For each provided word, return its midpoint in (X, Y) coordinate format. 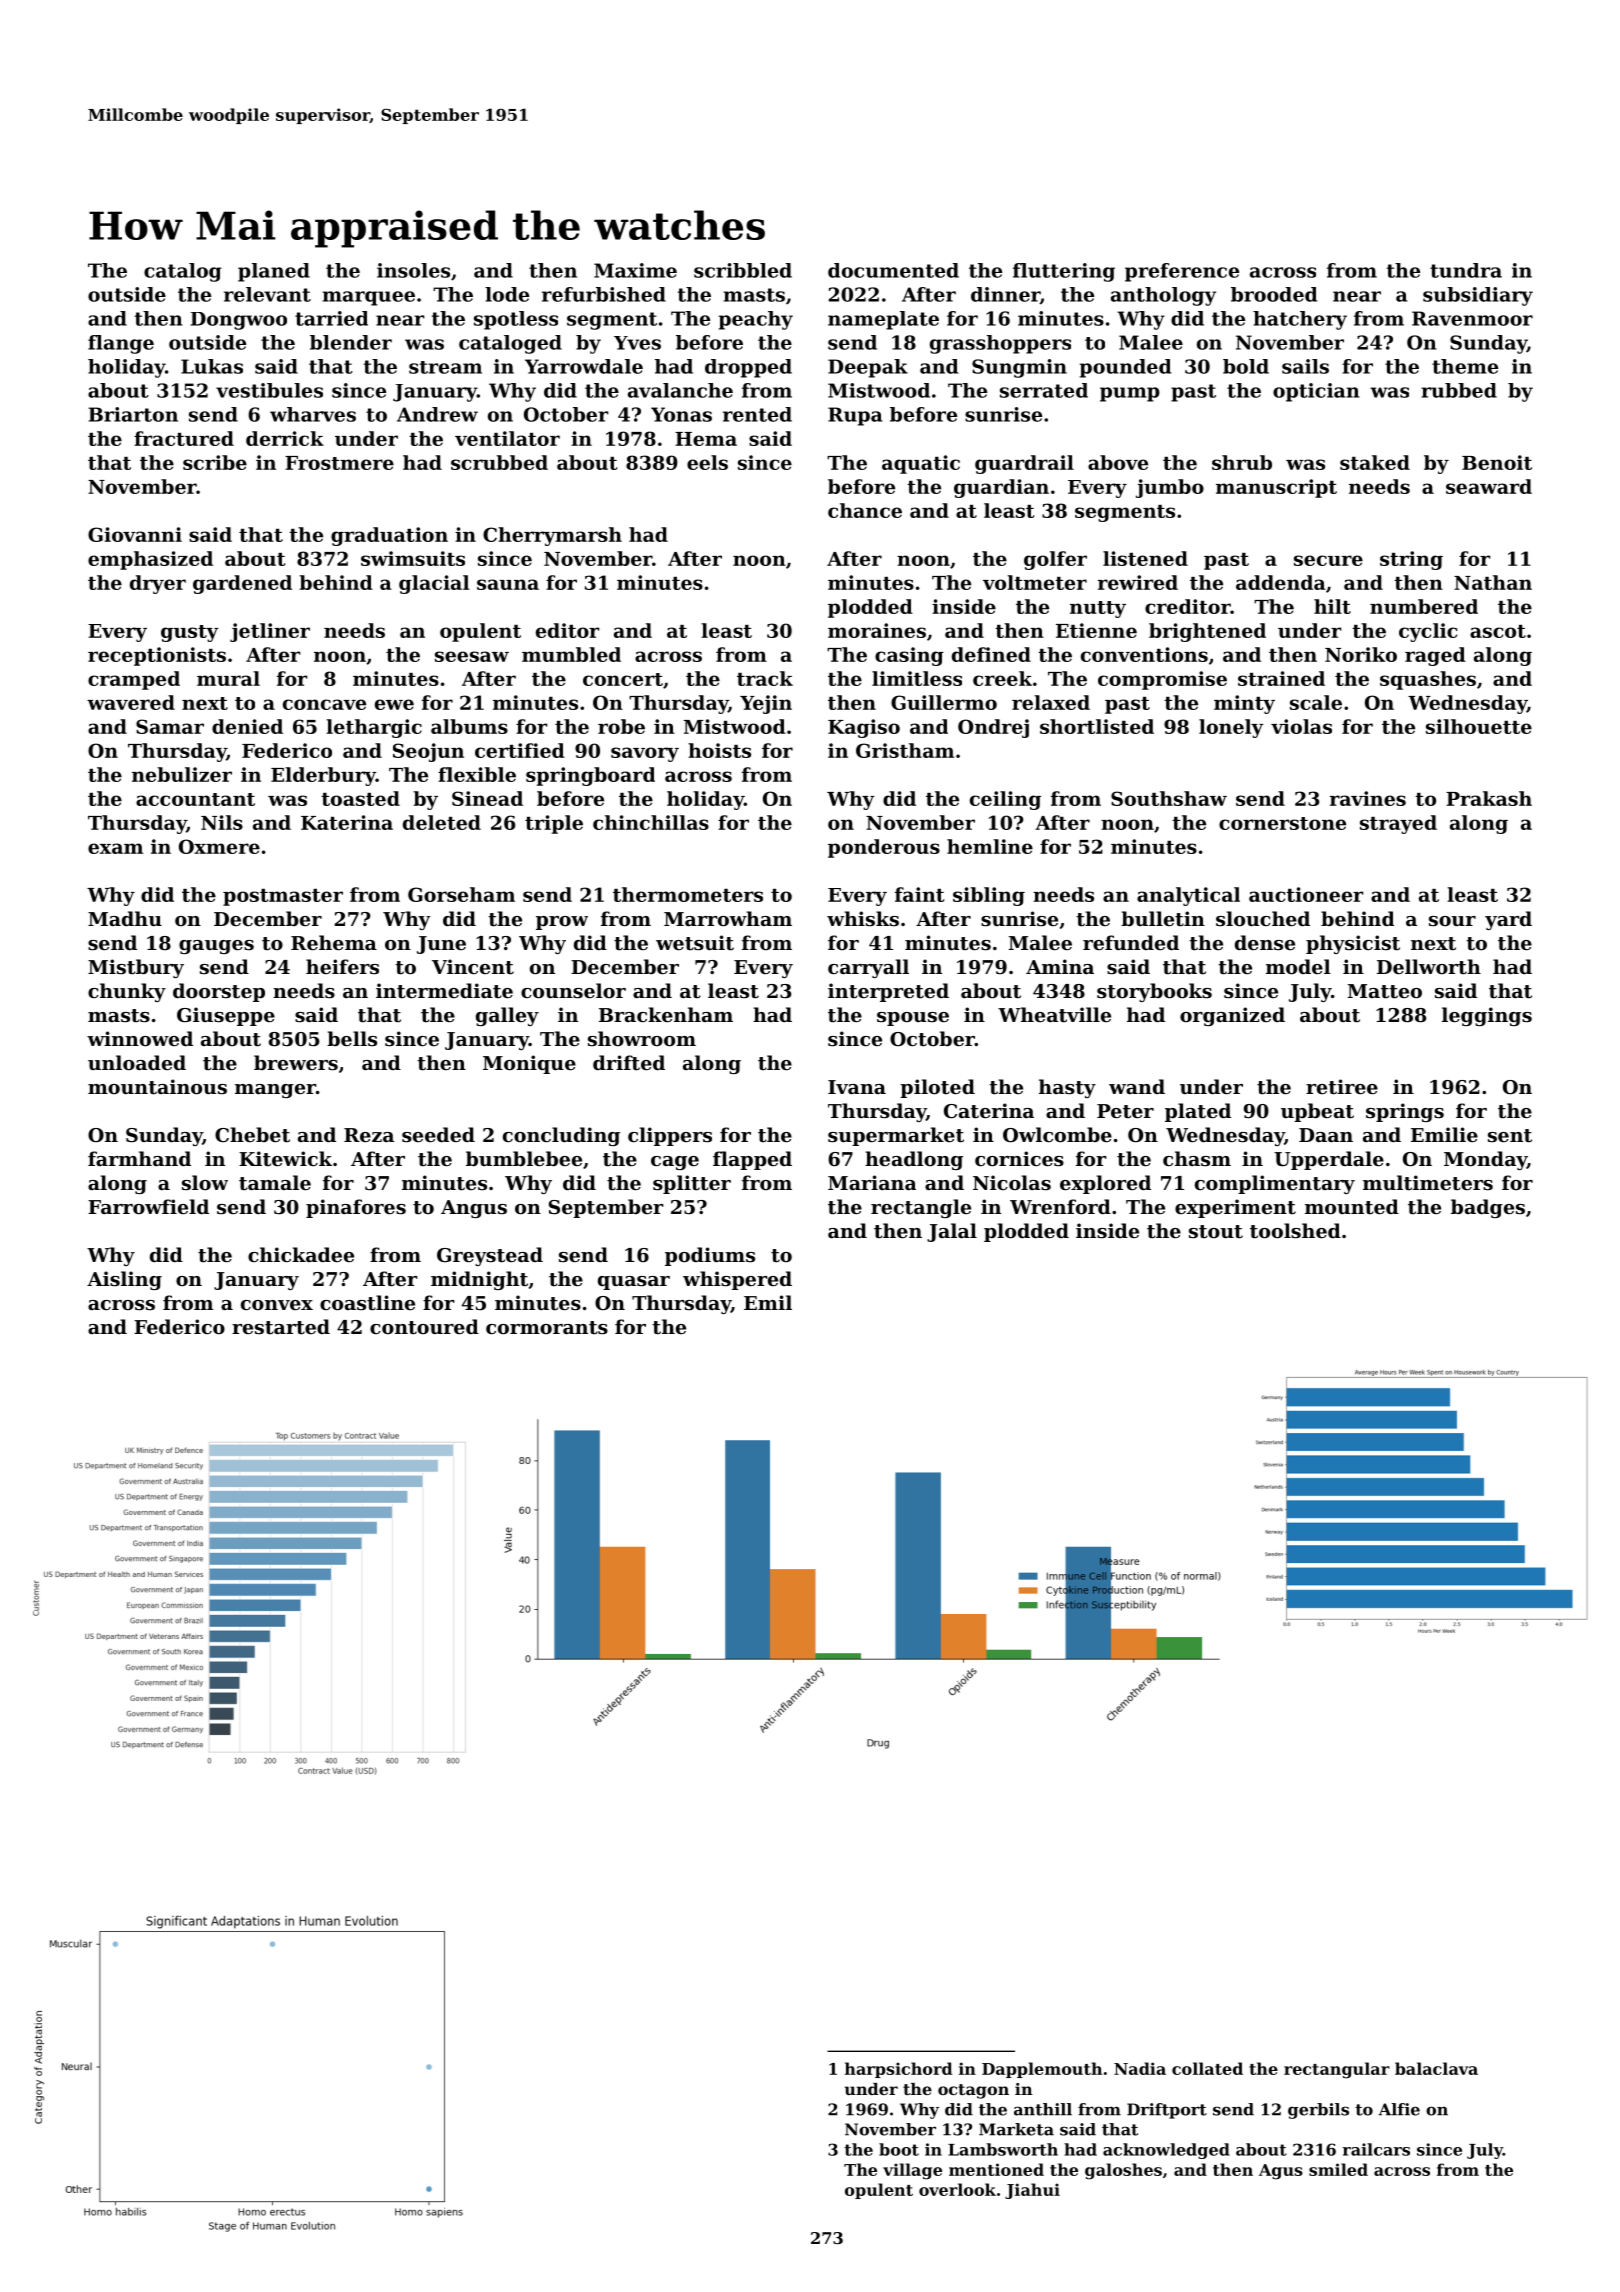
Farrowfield (148, 1206)
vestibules (269, 390)
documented (893, 270)
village (912, 2171)
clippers (670, 1136)
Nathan (1493, 582)
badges (1488, 1208)
